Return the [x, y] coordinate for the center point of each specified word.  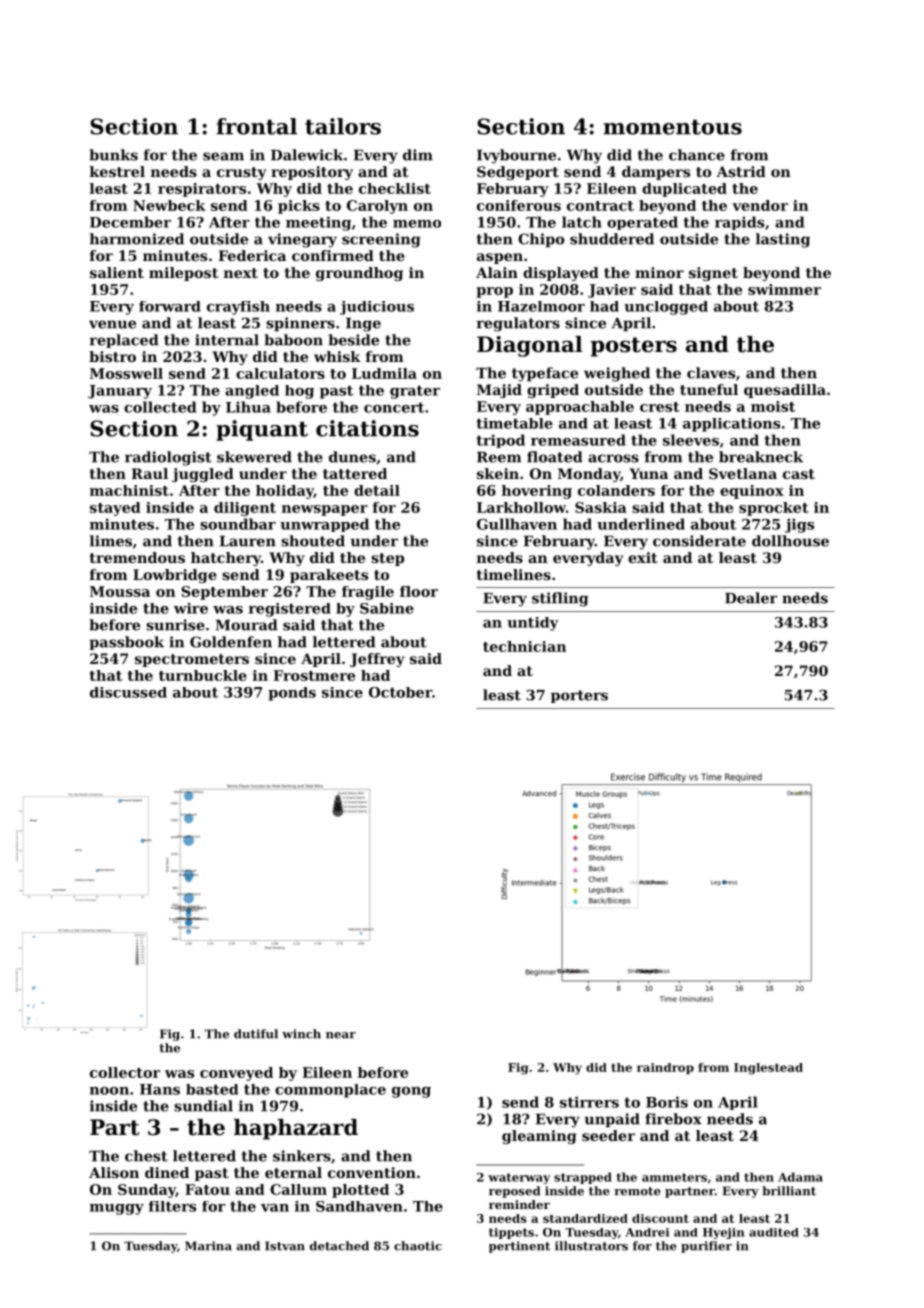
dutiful [256, 1034]
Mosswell [126, 373]
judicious [377, 308]
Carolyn [377, 207]
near [341, 1035]
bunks [113, 155]
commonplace [330, 1091]
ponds [292, 694]
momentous [672, 127]
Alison [114, 1172]
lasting [783, 240]
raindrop [665, 1068]
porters [579, 696]
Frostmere [314, 675]
